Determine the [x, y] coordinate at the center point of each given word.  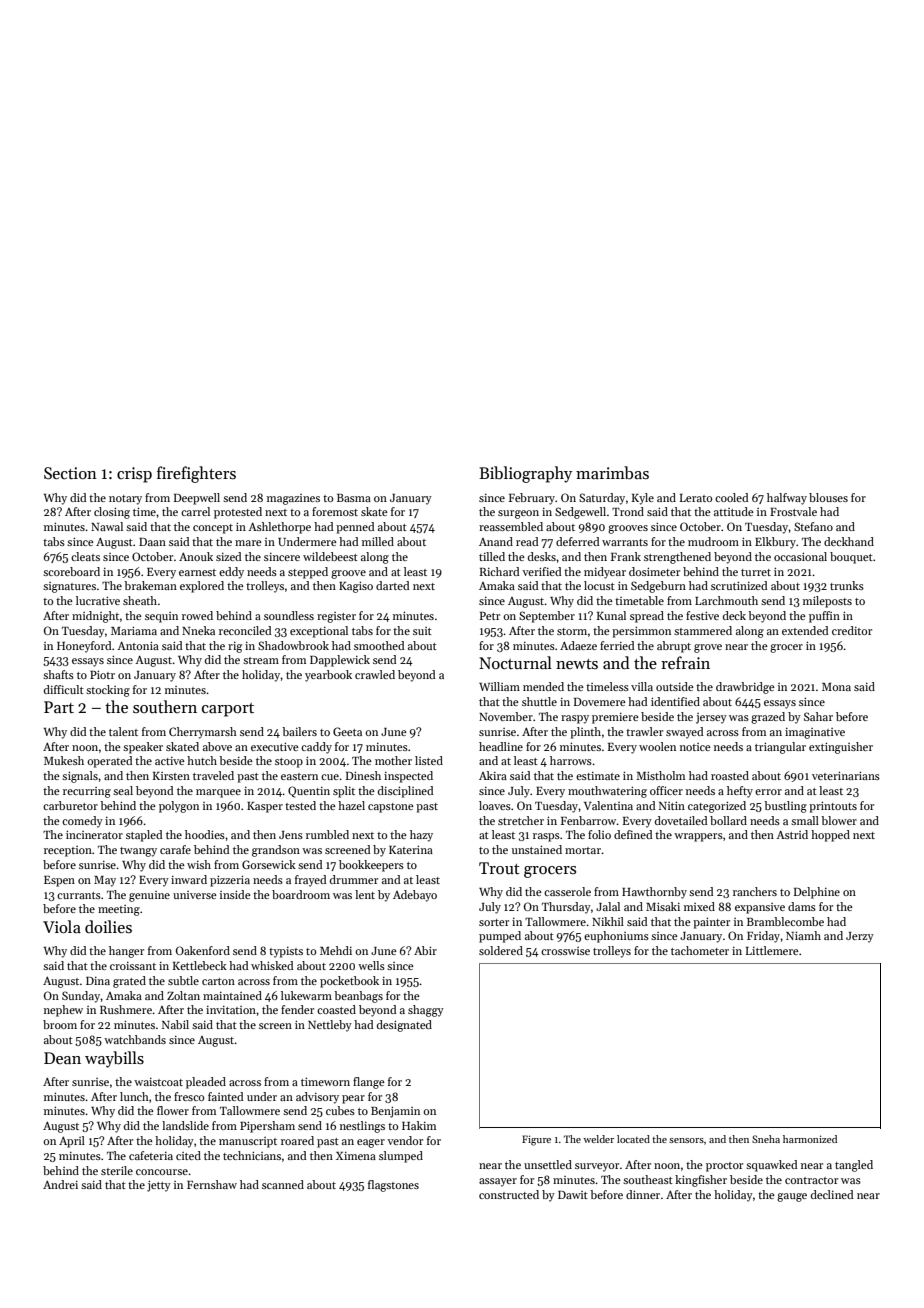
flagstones [393, 1186]
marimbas [612, 473]
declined [832, 1194]
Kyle [643, 499]
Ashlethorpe [279, 528]
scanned [283, 1184]
